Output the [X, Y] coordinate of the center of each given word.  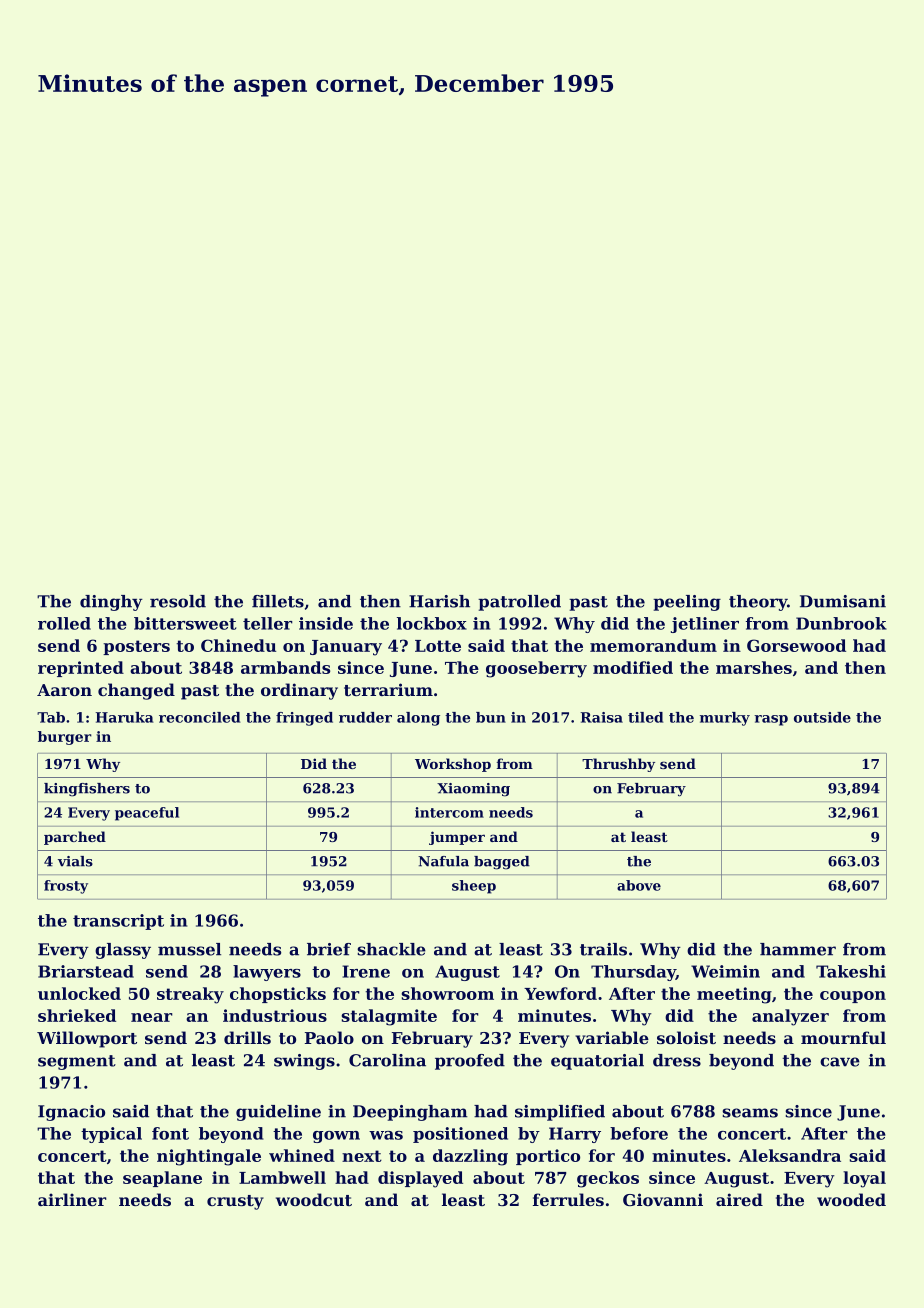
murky [725, 719]
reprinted [81, 669]
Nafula [443, 861]
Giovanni [663, 1199]
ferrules [568, 1199]
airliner [72, 1199]
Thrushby [618, 765]
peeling [687, 603]
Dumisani [843, 601]
